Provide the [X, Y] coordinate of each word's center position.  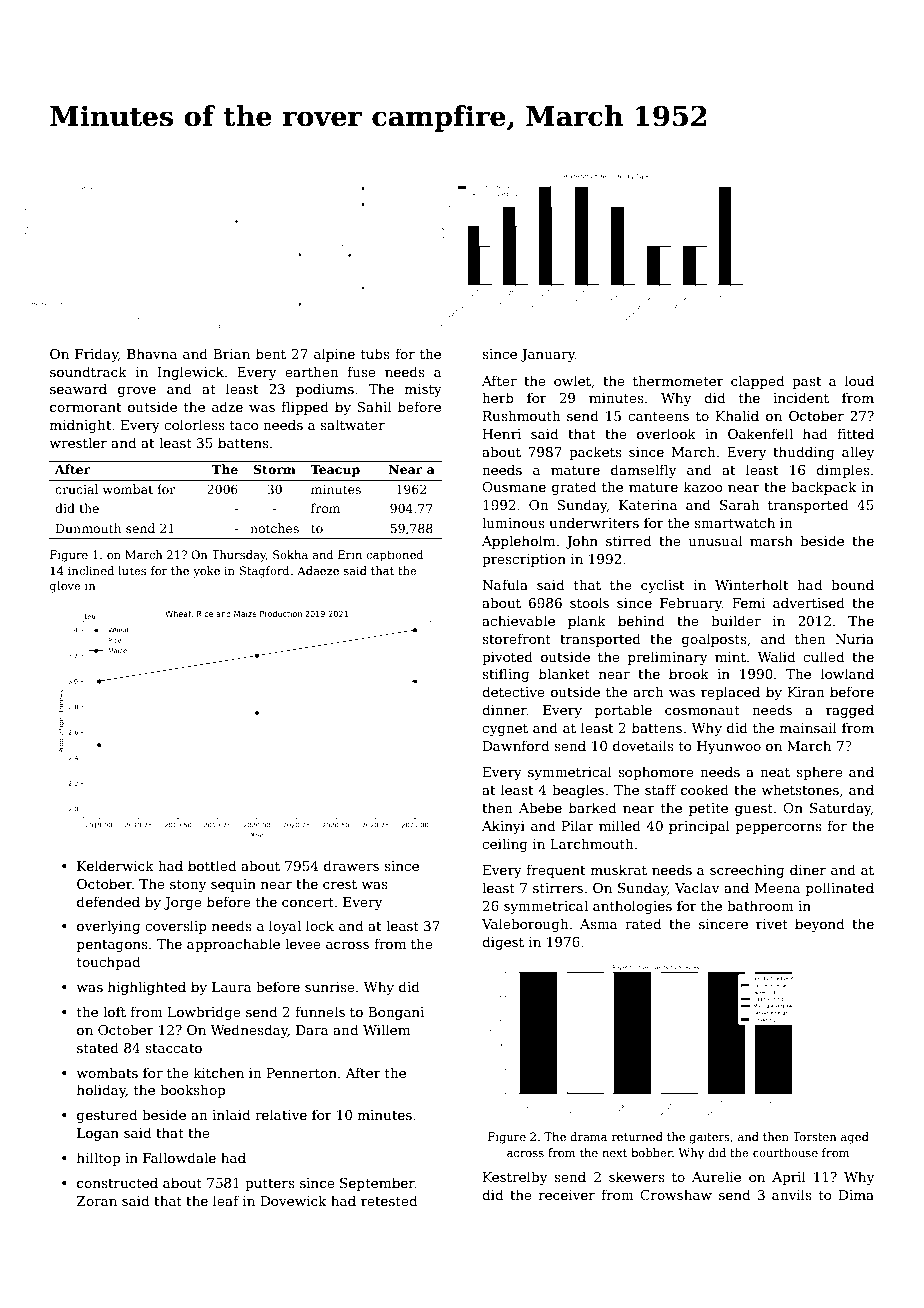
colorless [194, 424]
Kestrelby [515, 1178]
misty [423, 390]
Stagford [264, 572]
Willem [386, 1029]
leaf [226, 1200]
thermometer [678, 380]
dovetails [643, 745]
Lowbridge [204, 1013]
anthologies [632, 907]
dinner [504, 709]
